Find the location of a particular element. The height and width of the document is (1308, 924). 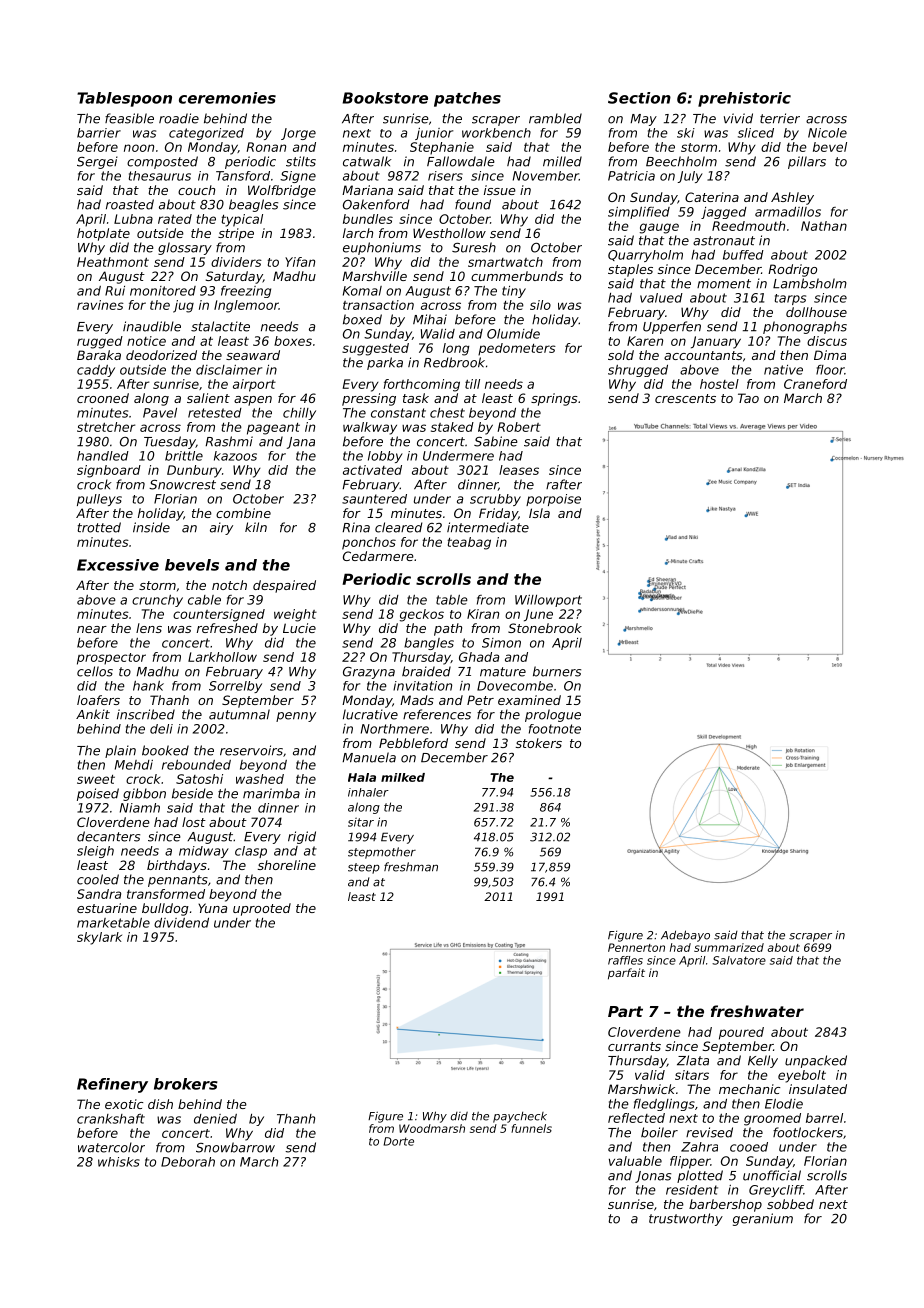

scrubby is located at coordinates (495, 500).
